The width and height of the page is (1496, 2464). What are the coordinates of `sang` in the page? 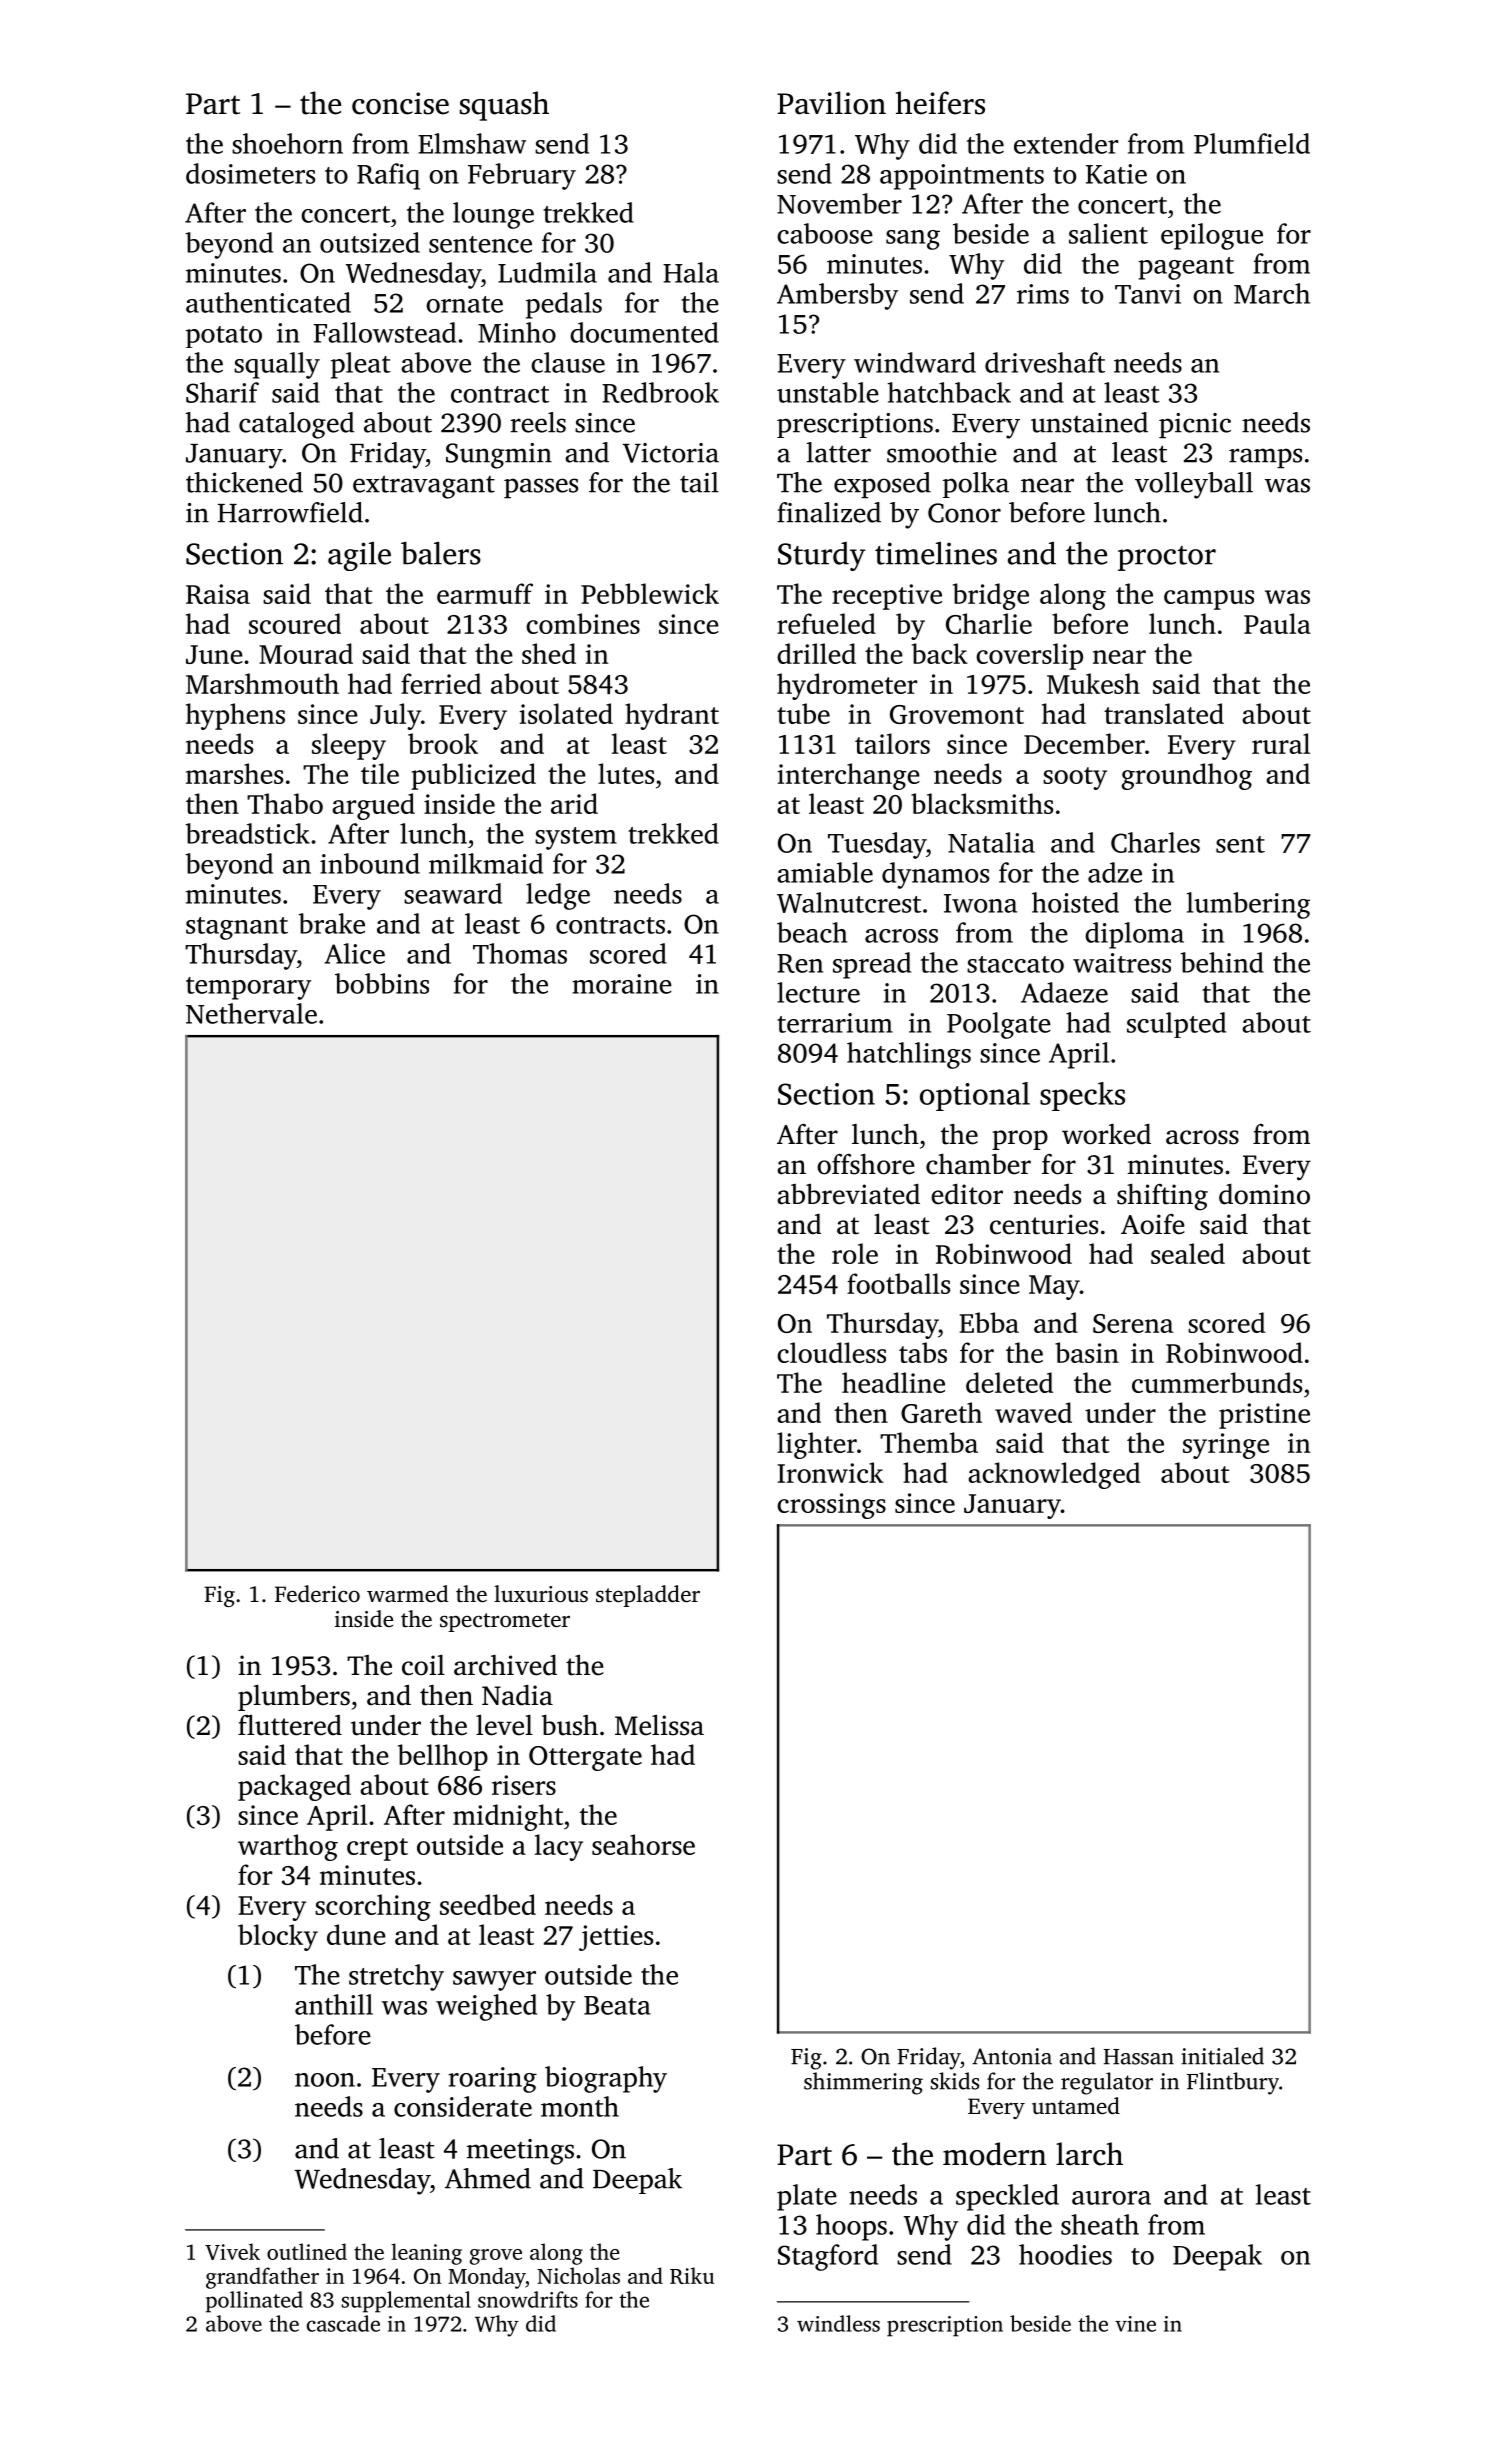 It's located at (913, 240).
